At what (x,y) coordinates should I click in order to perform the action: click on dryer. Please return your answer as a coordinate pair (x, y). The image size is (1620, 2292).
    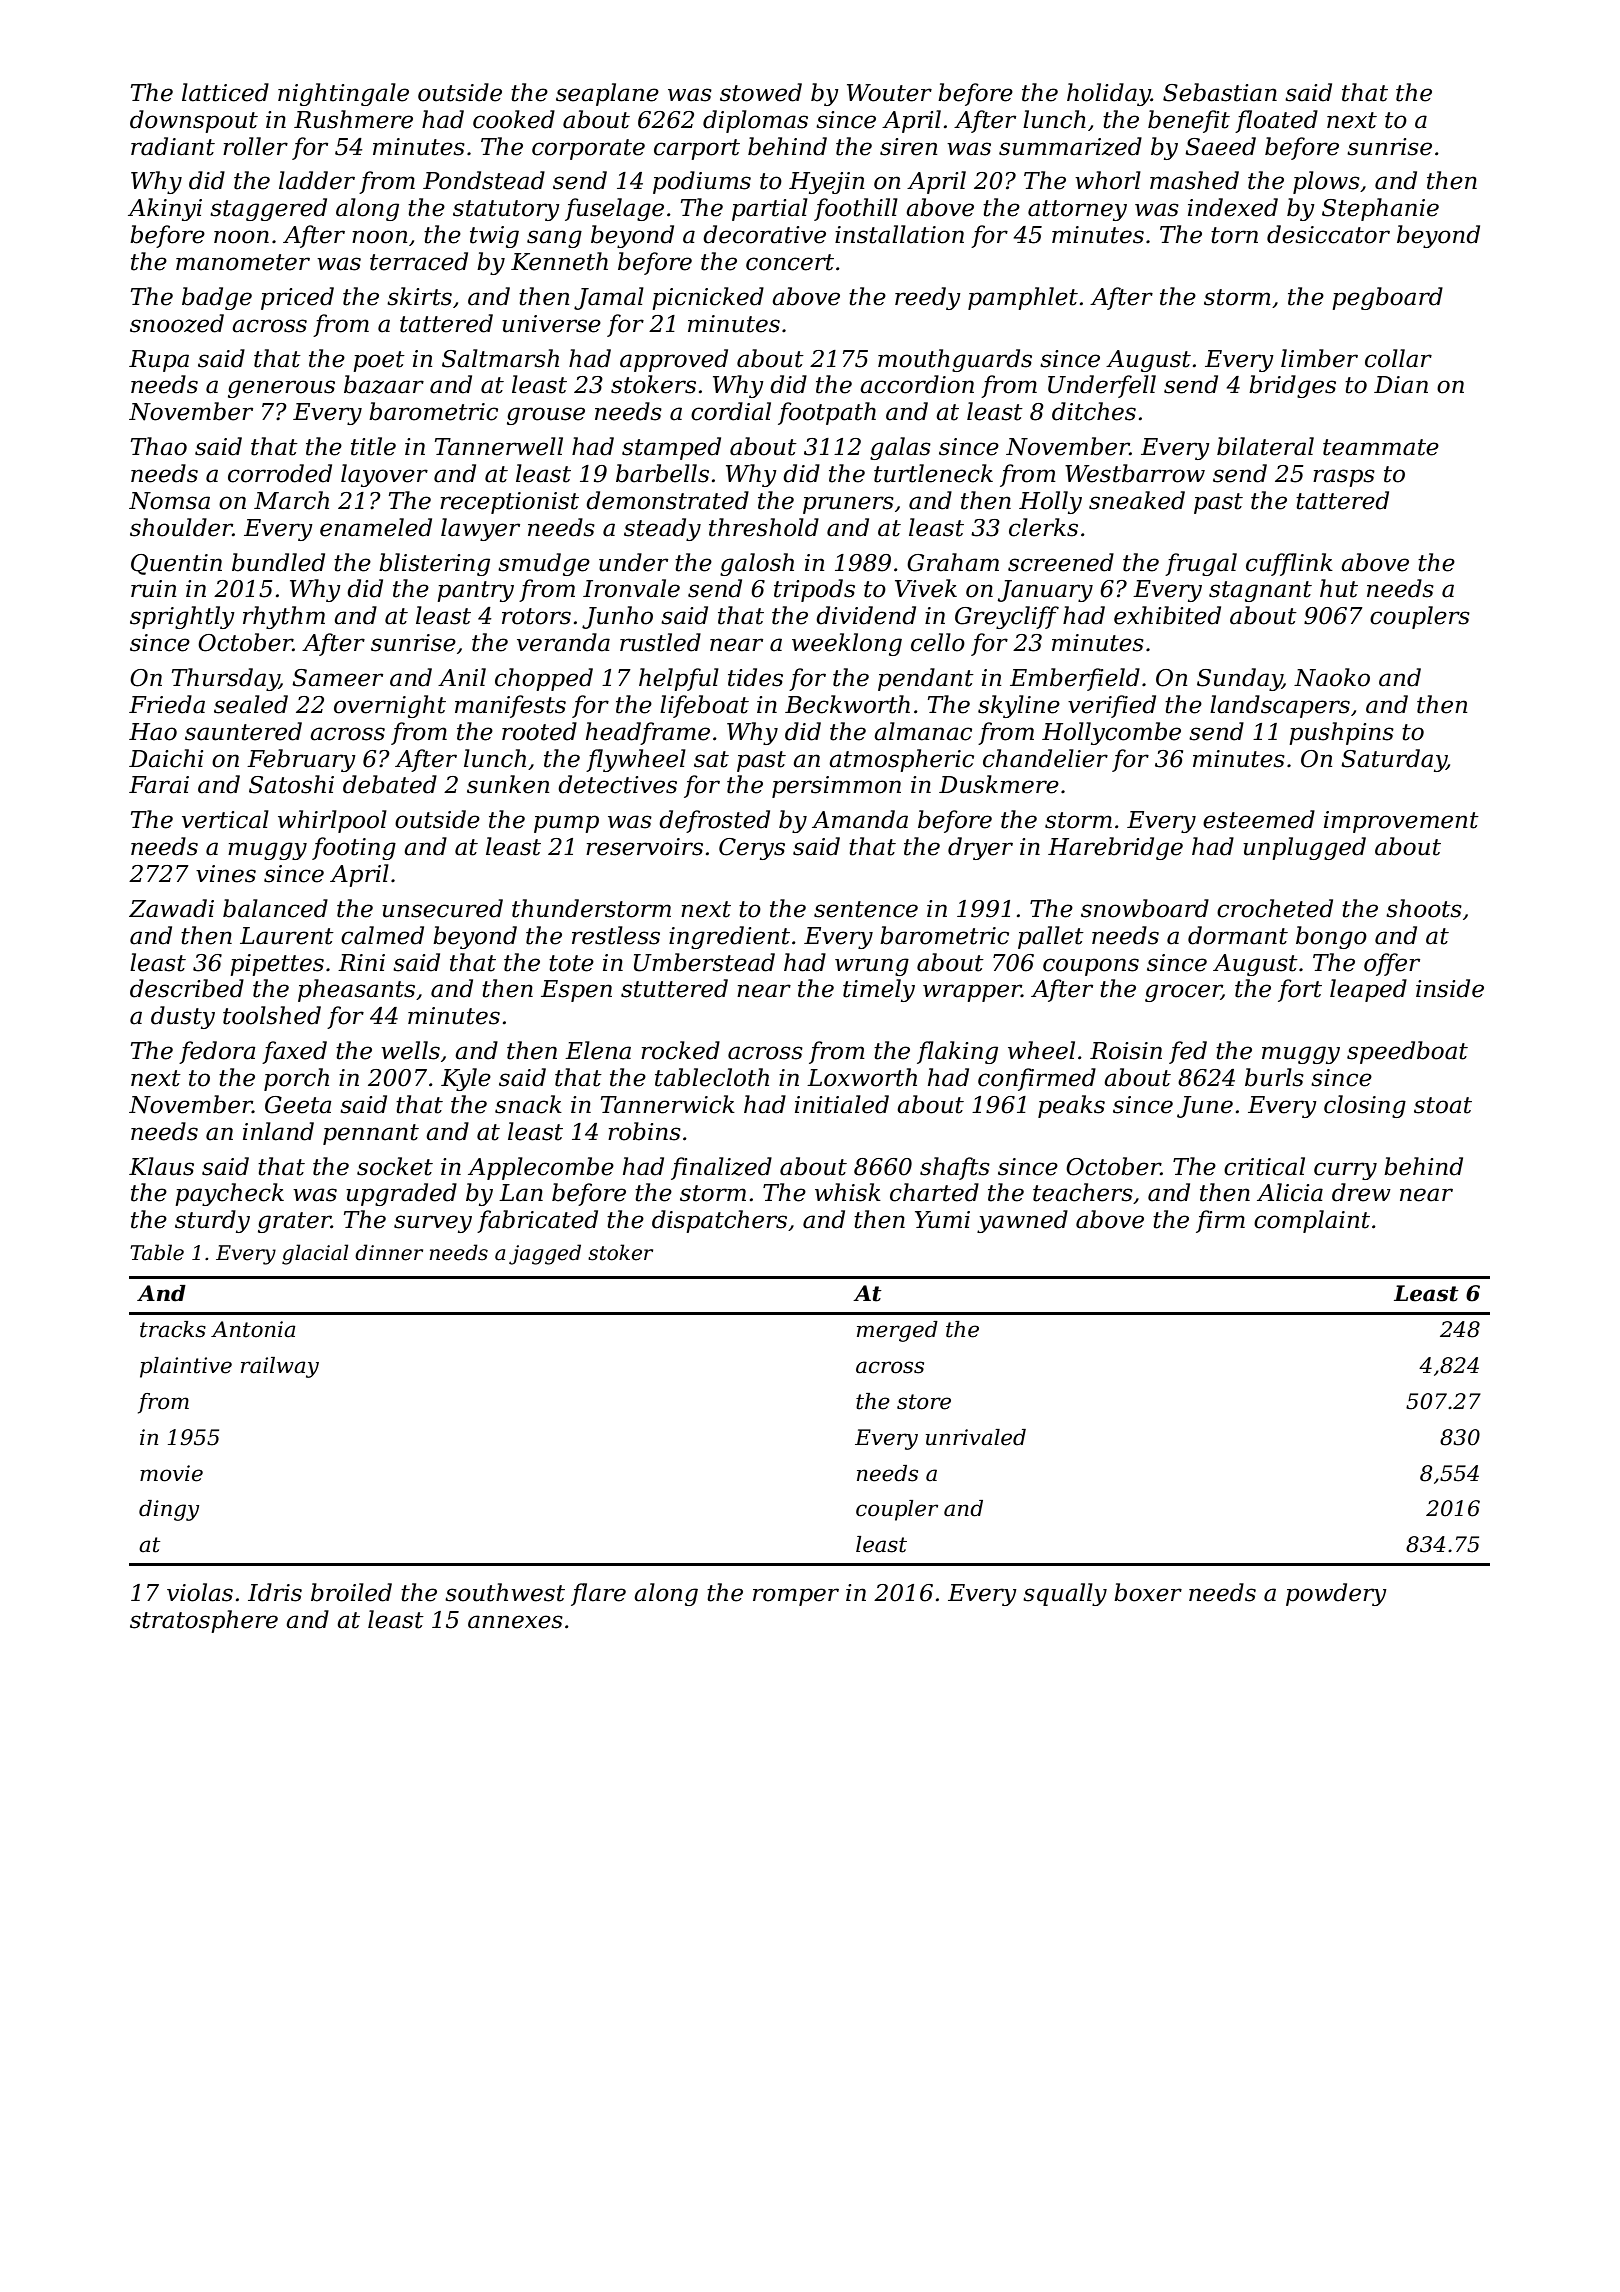
    Looking at the image, I should click on (980, 848).
